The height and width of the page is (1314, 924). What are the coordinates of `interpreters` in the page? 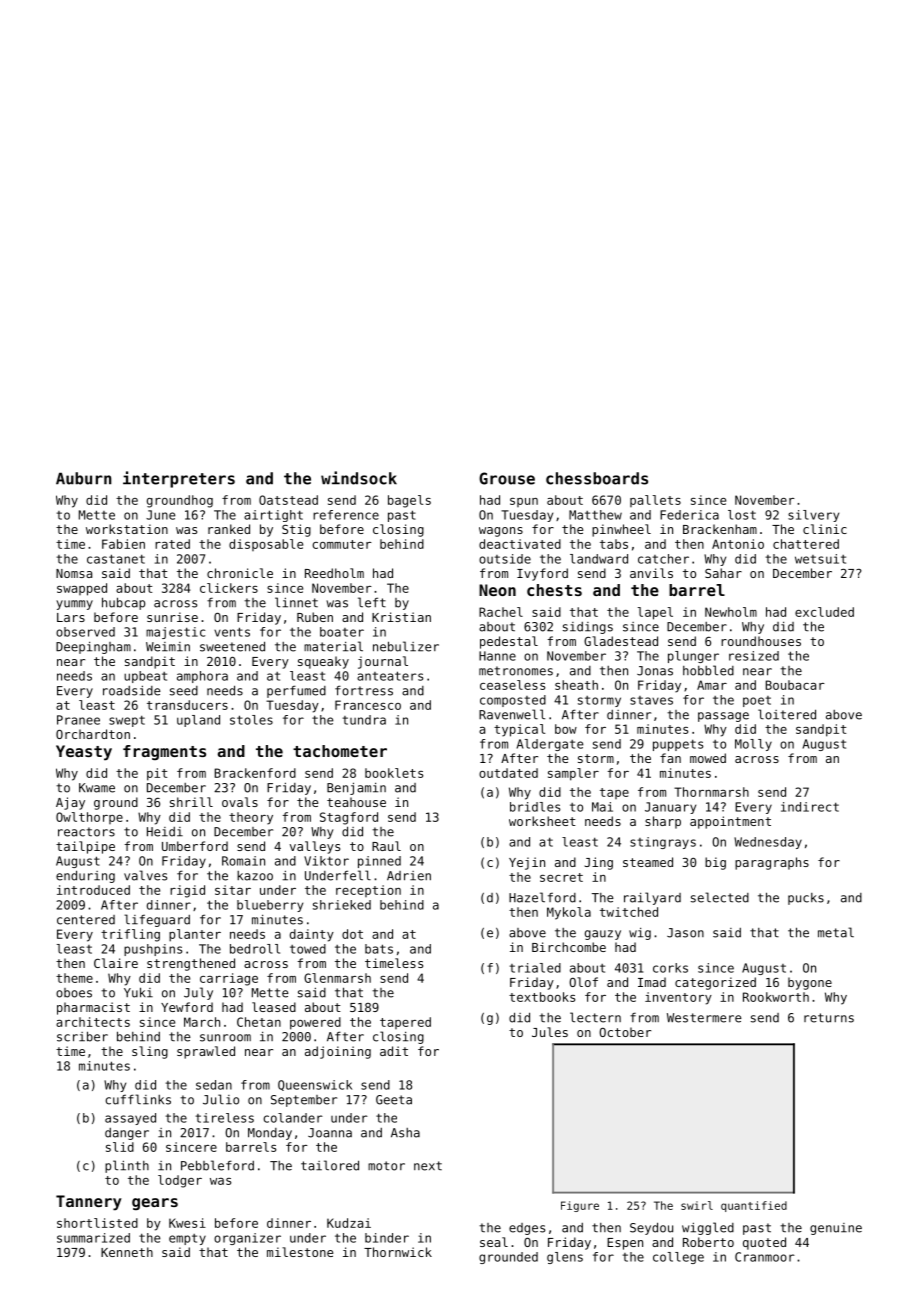 It's located at (179, 479).
